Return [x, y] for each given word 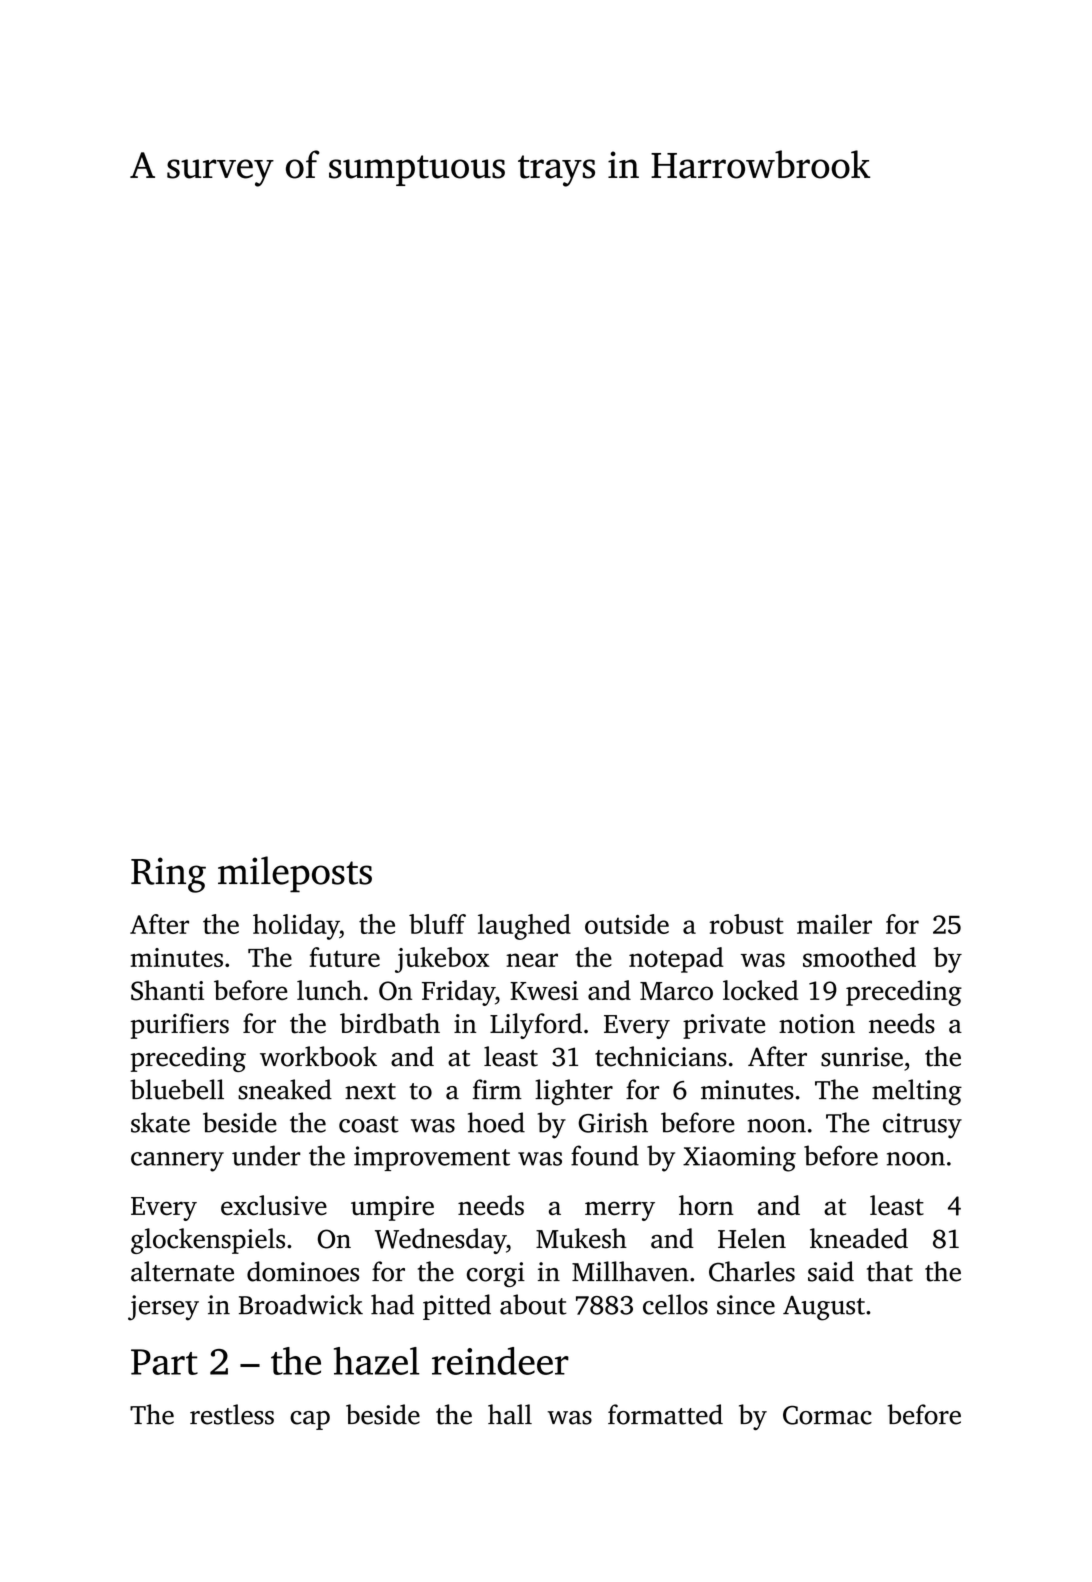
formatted [665, 1414]
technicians [661, 1056]
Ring [168, 875]
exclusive [274, 1205]
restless [232, 1414]
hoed [496, 1122]
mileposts [295, 874]
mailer [834, 924]
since [746, 1305]
